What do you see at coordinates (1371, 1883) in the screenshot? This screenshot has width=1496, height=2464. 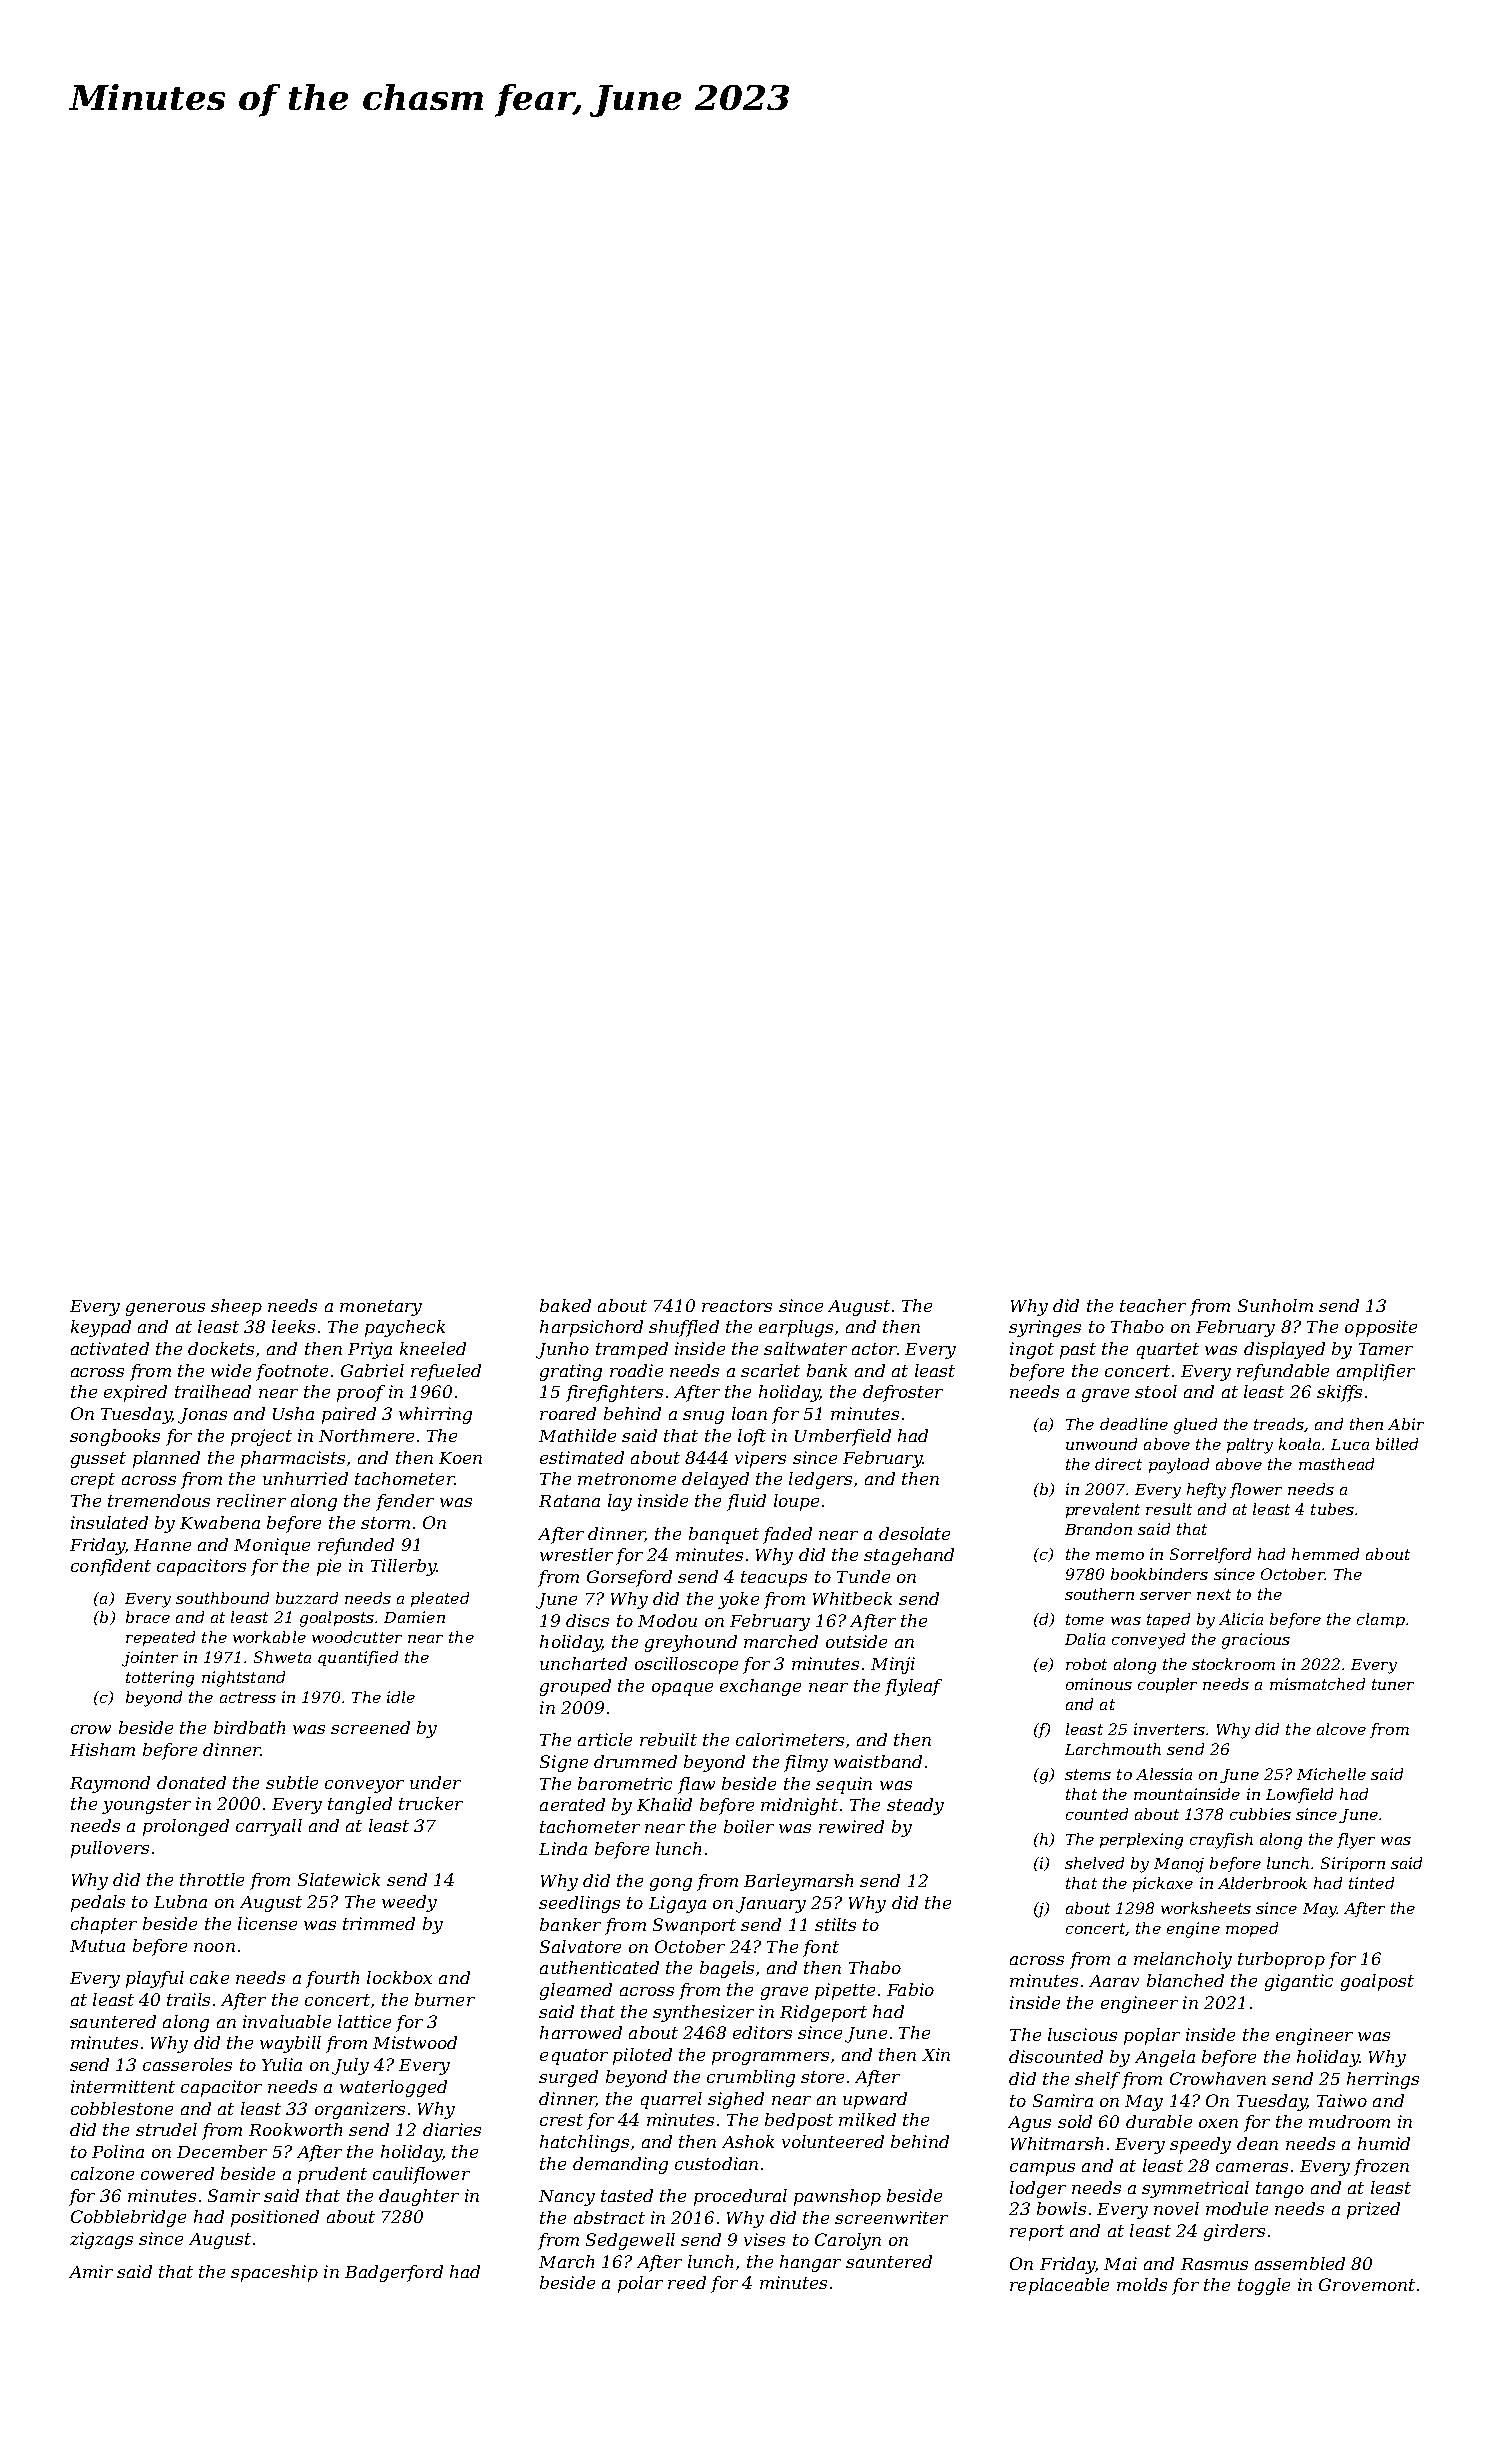 I see `tinted` at bounding box center [1371, 1883].
